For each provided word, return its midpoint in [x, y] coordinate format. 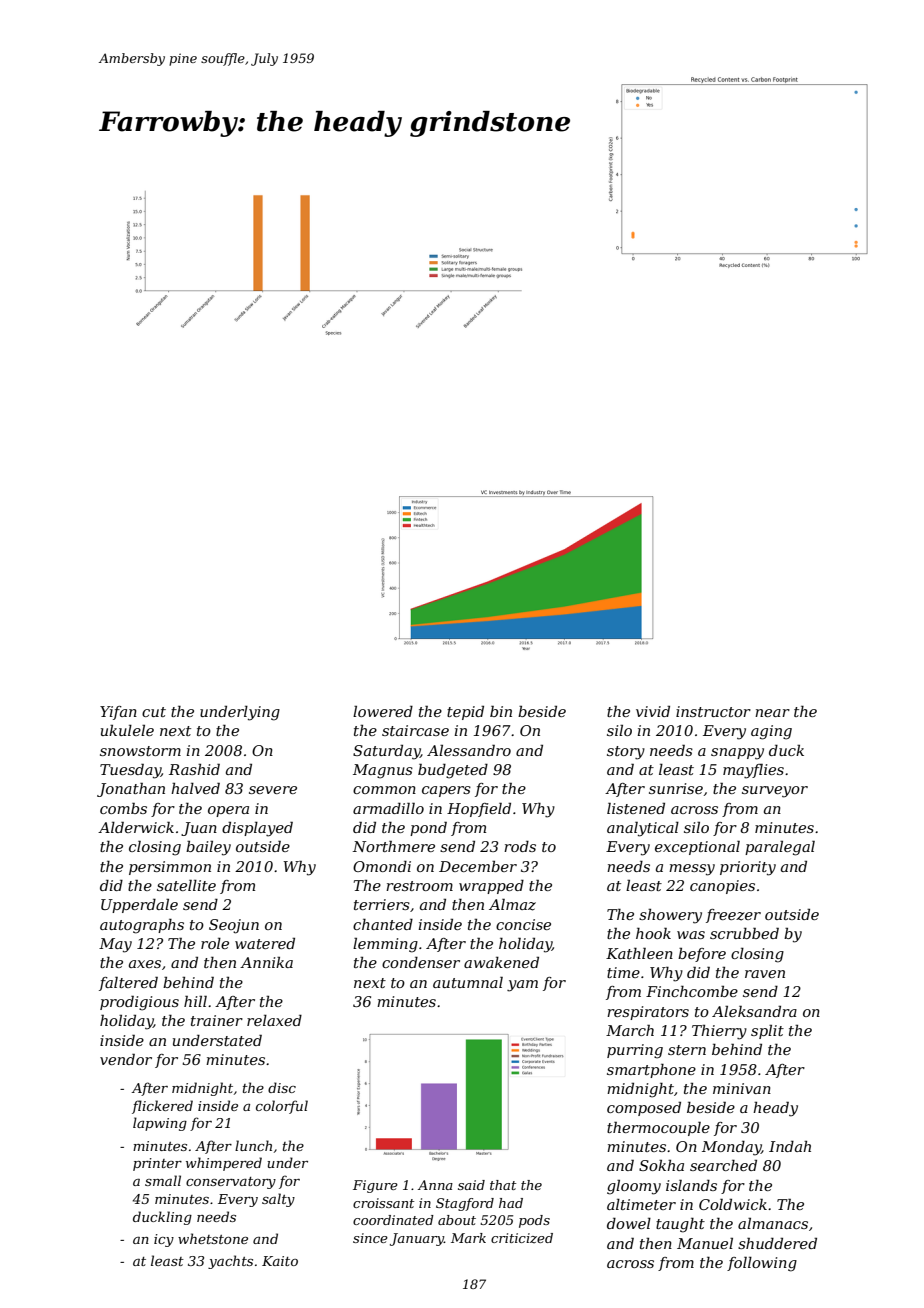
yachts [230, 1262]
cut [154, 712]
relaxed [274, 1020]
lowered [383, 711]
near [772, 713]
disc [282, 1087]
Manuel [705, 1243]
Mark [468, 1238]
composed [644, 1109]
